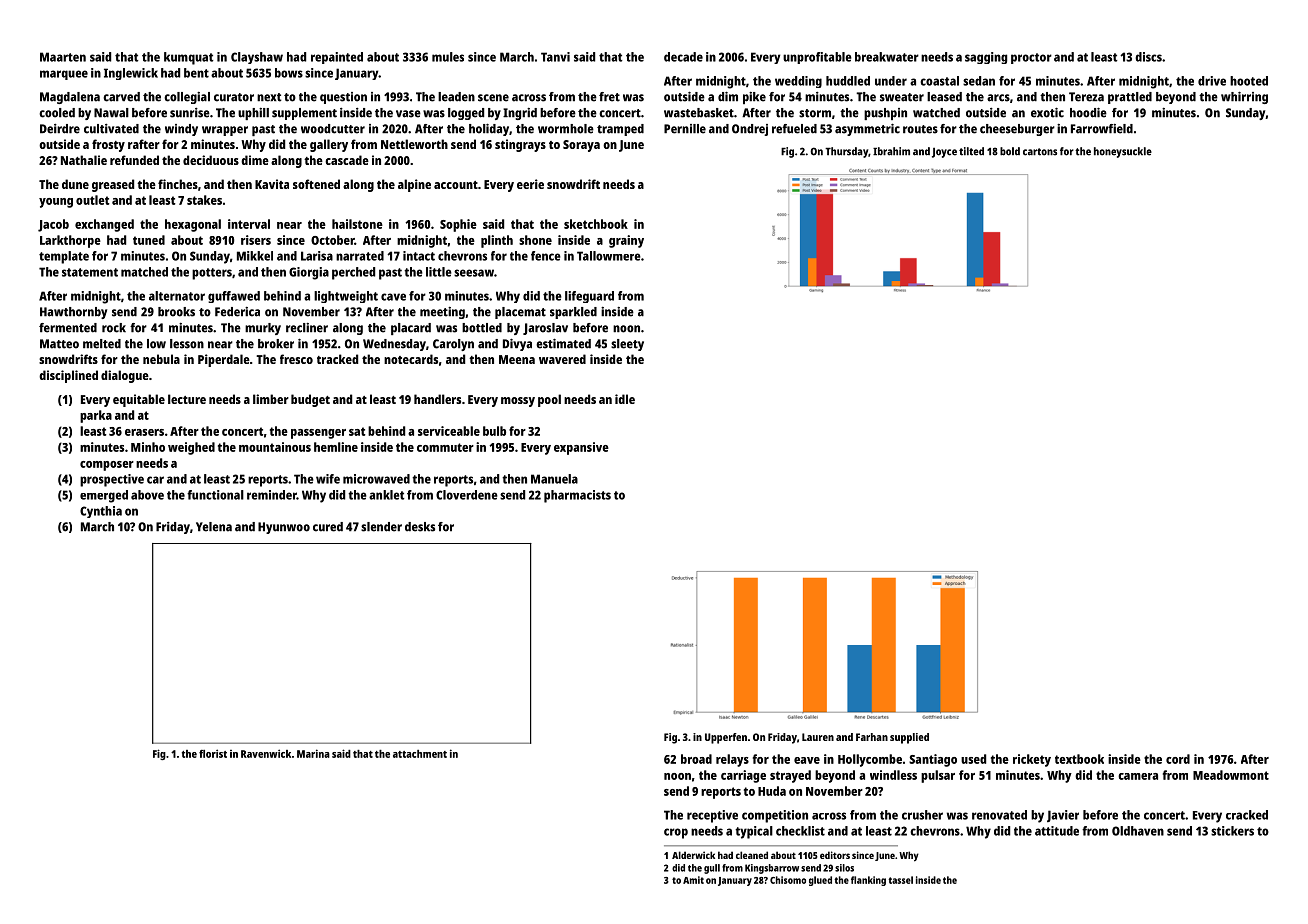 Image resolution: width=1308 pixels, height=924 pixels. Describe the element at coordinates (625, 399) in the screenshot. I see `idle` at that location.
